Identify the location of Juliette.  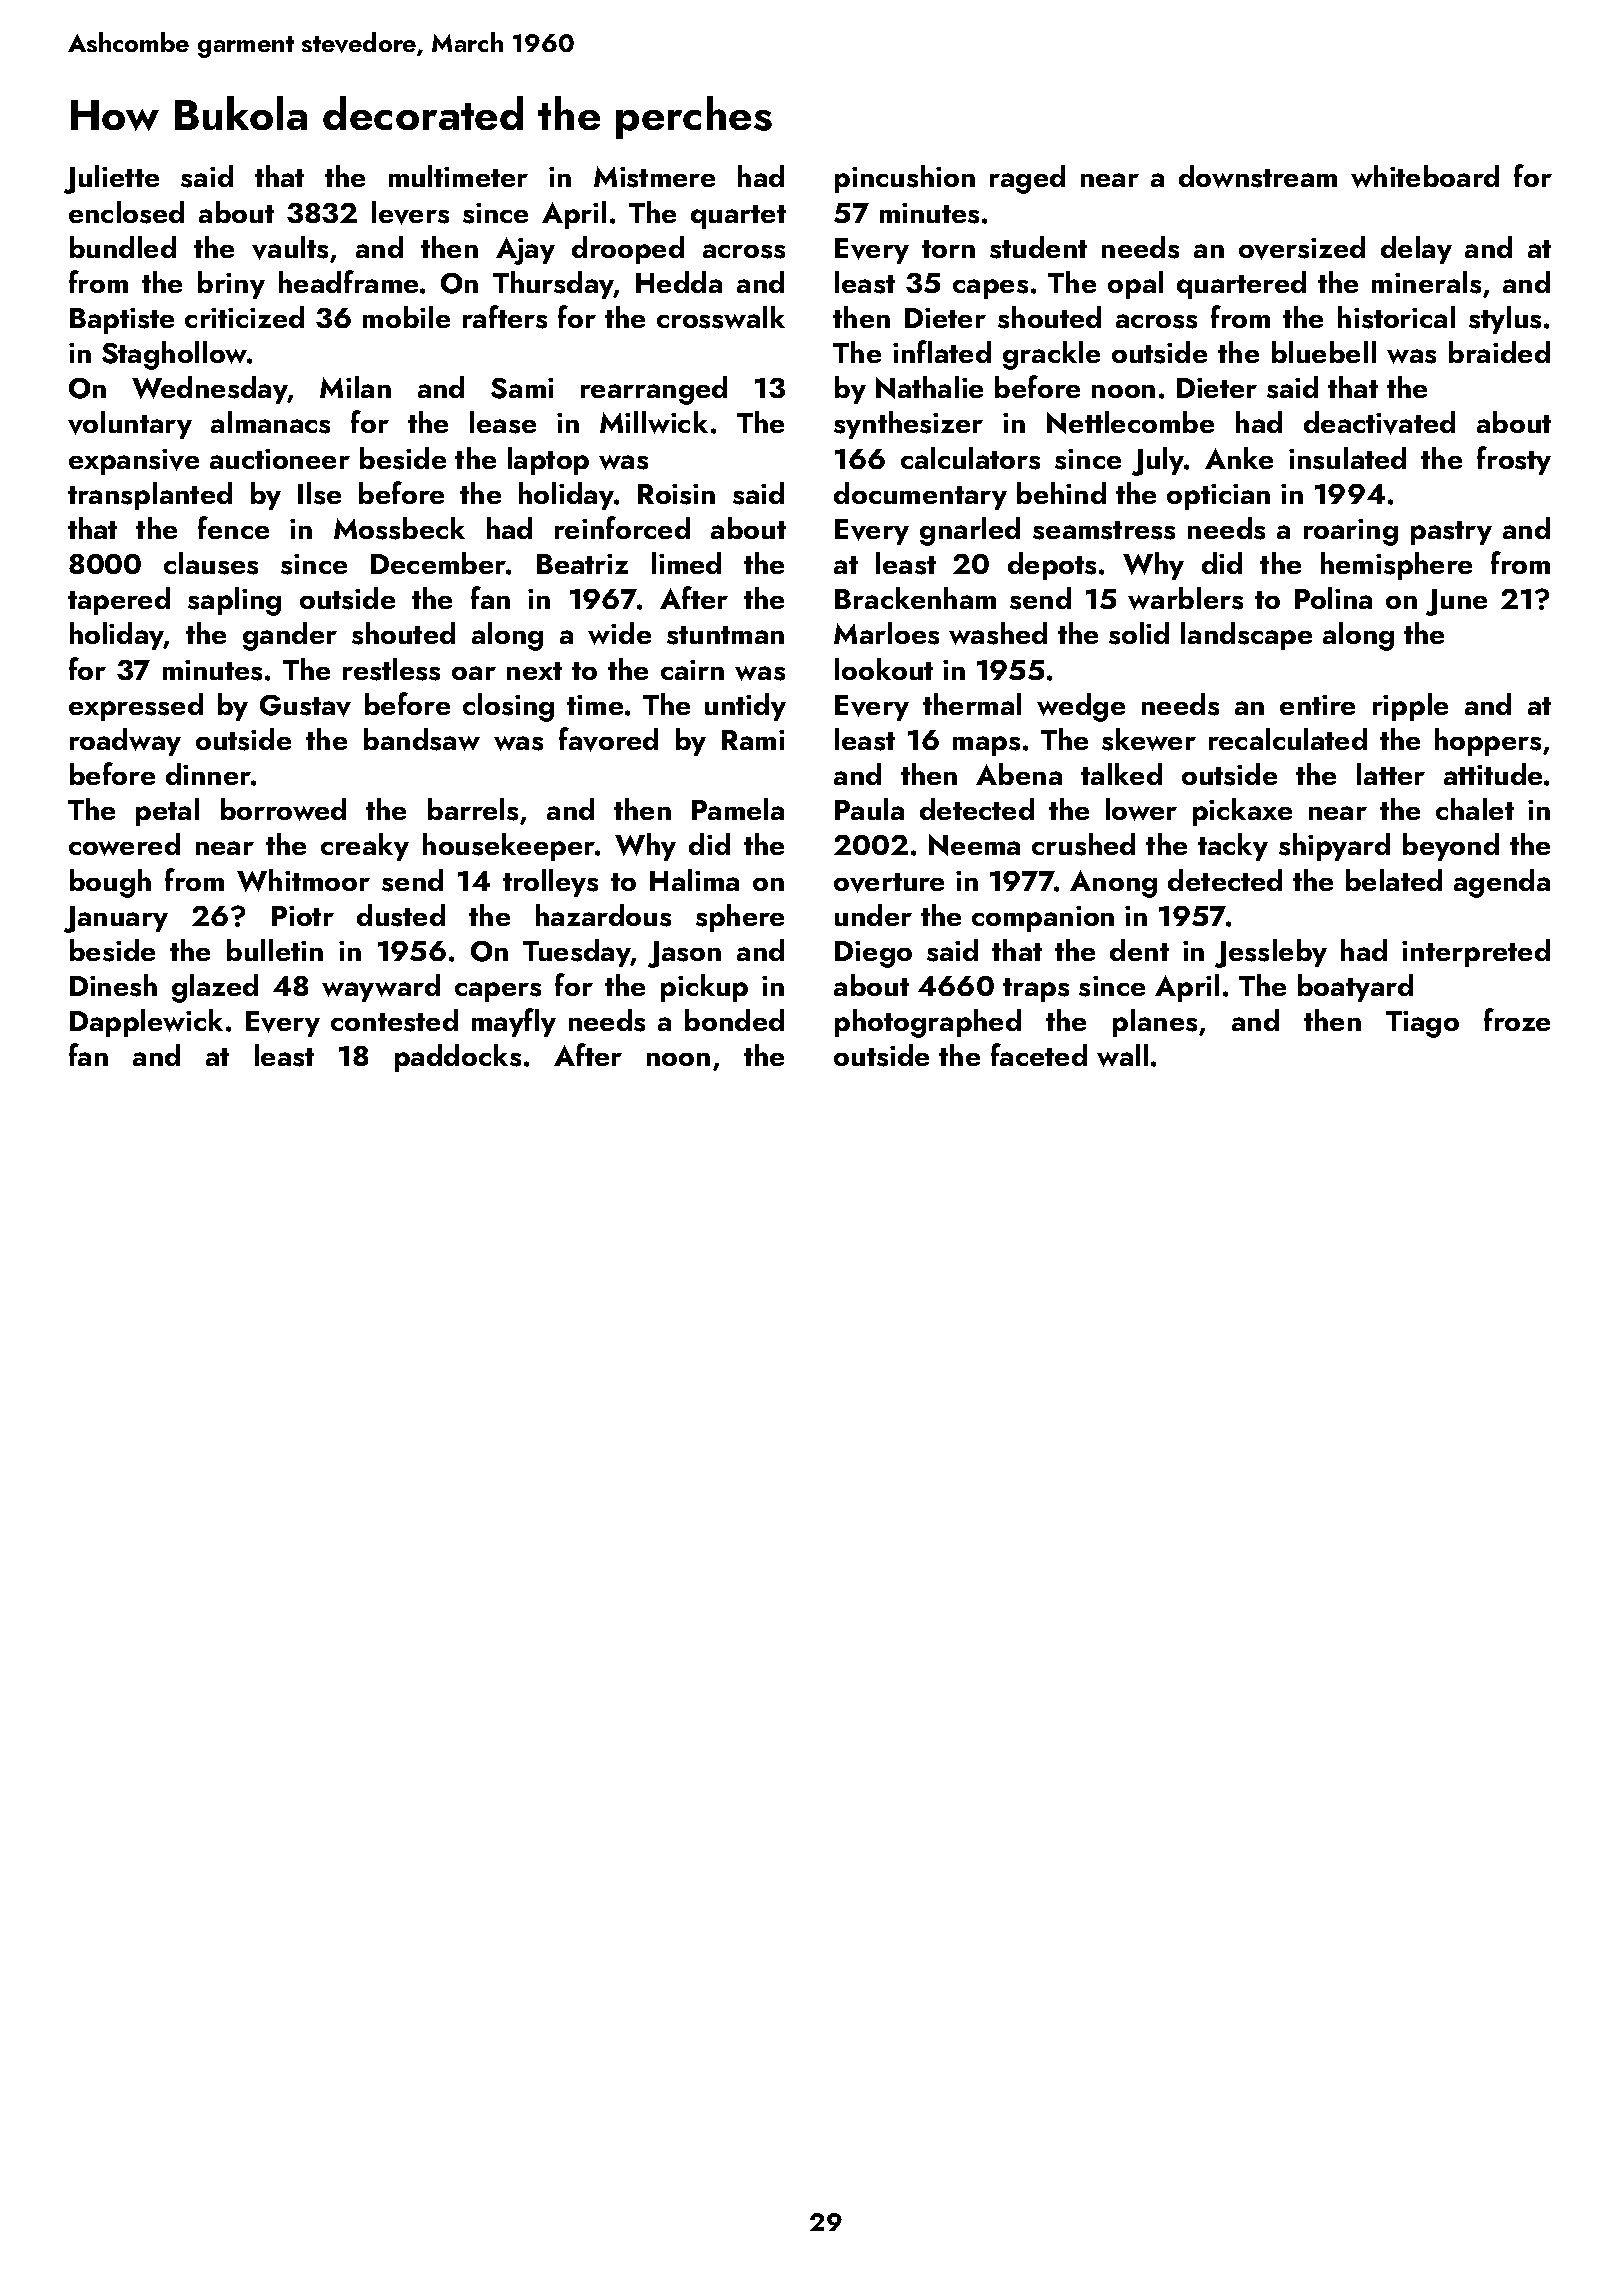
(111, 179).
